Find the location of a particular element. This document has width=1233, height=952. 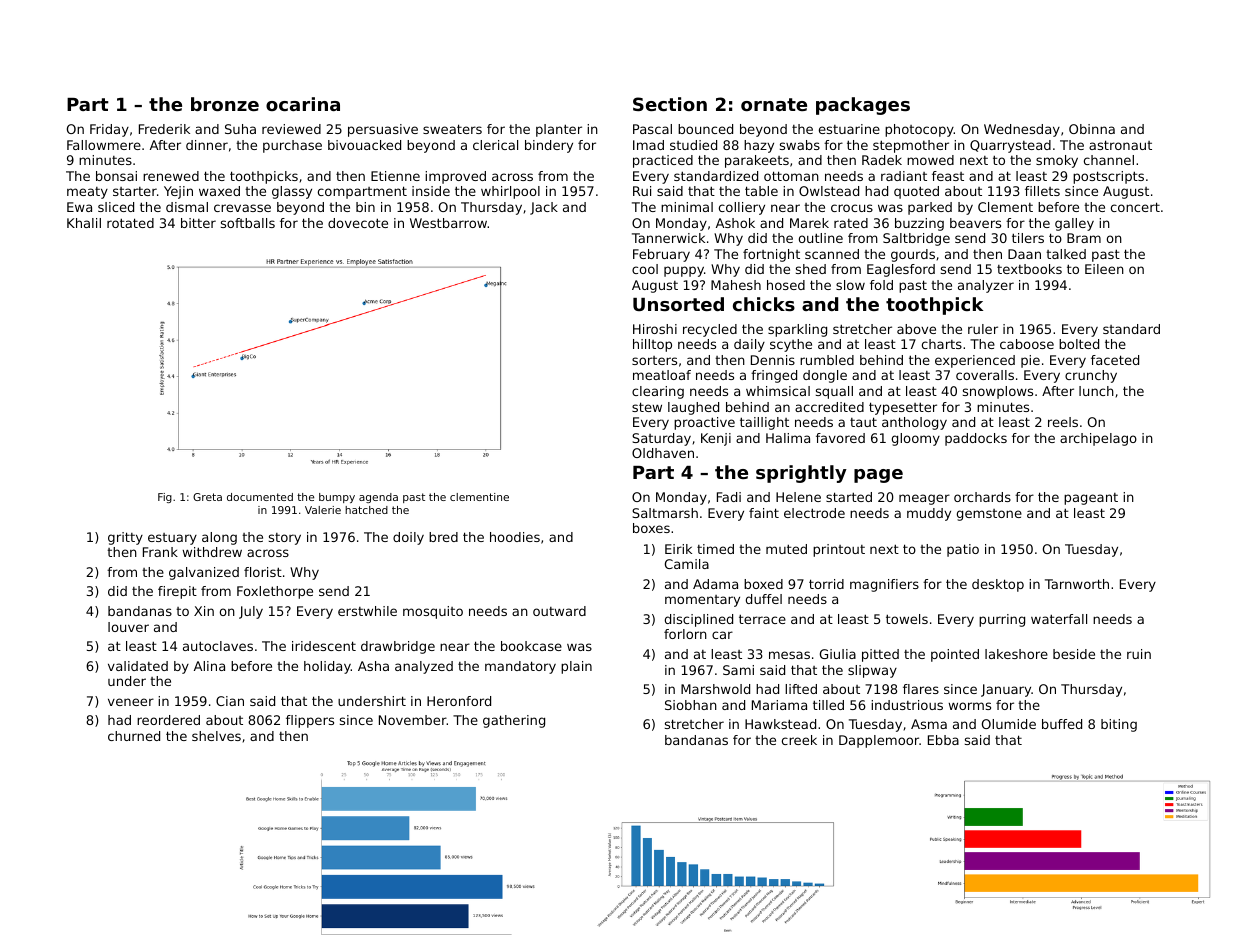

agenda is located at coordinates (378, 498).
